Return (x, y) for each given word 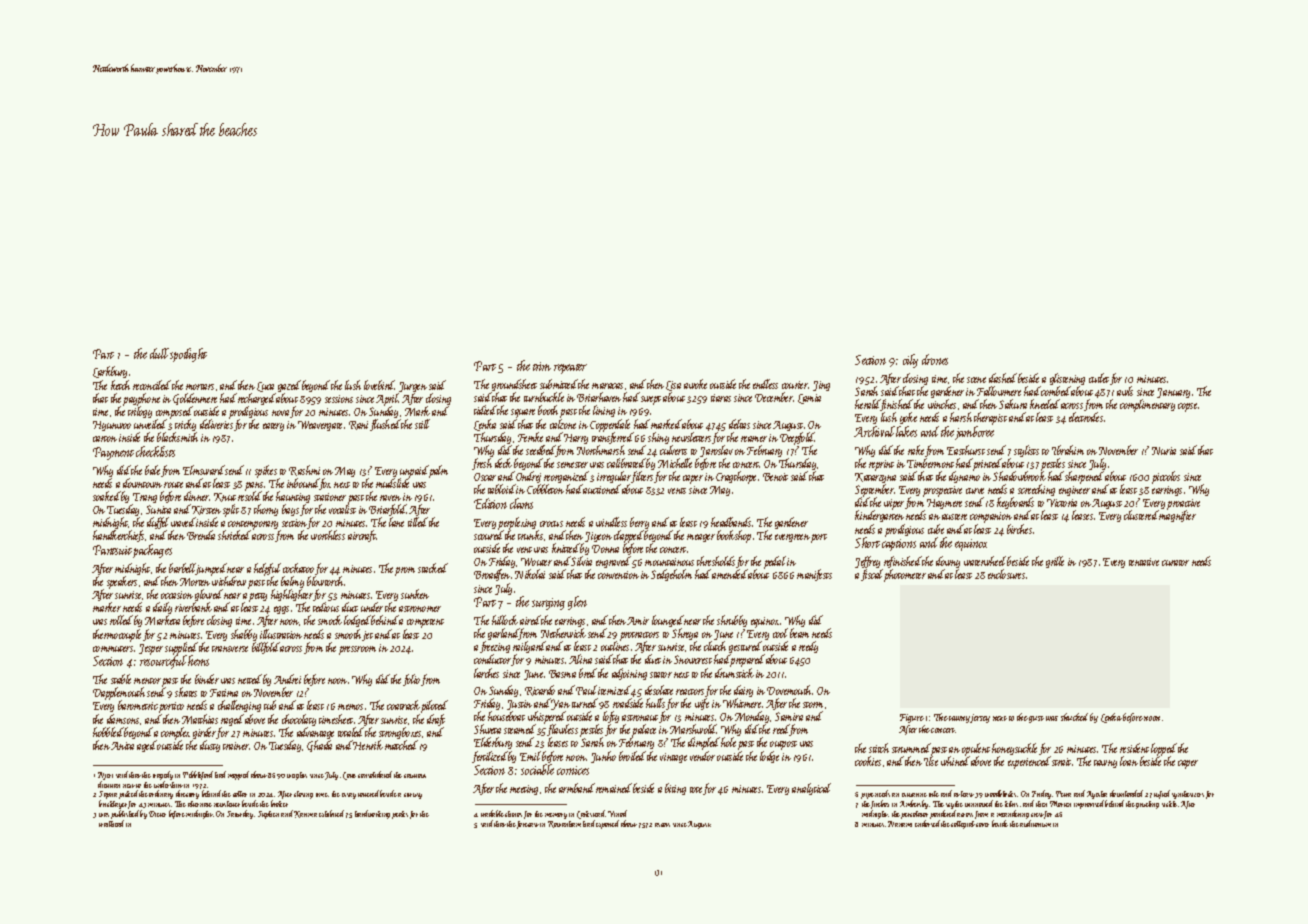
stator (661, 675)
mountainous (669, 562)
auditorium (1035, 823)
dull (159, 353)
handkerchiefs (118, 536)
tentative (1144, 562)
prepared (747, 661)
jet (367, 636)
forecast (528, 825)
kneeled (1045, 404)
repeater (570, 369)
